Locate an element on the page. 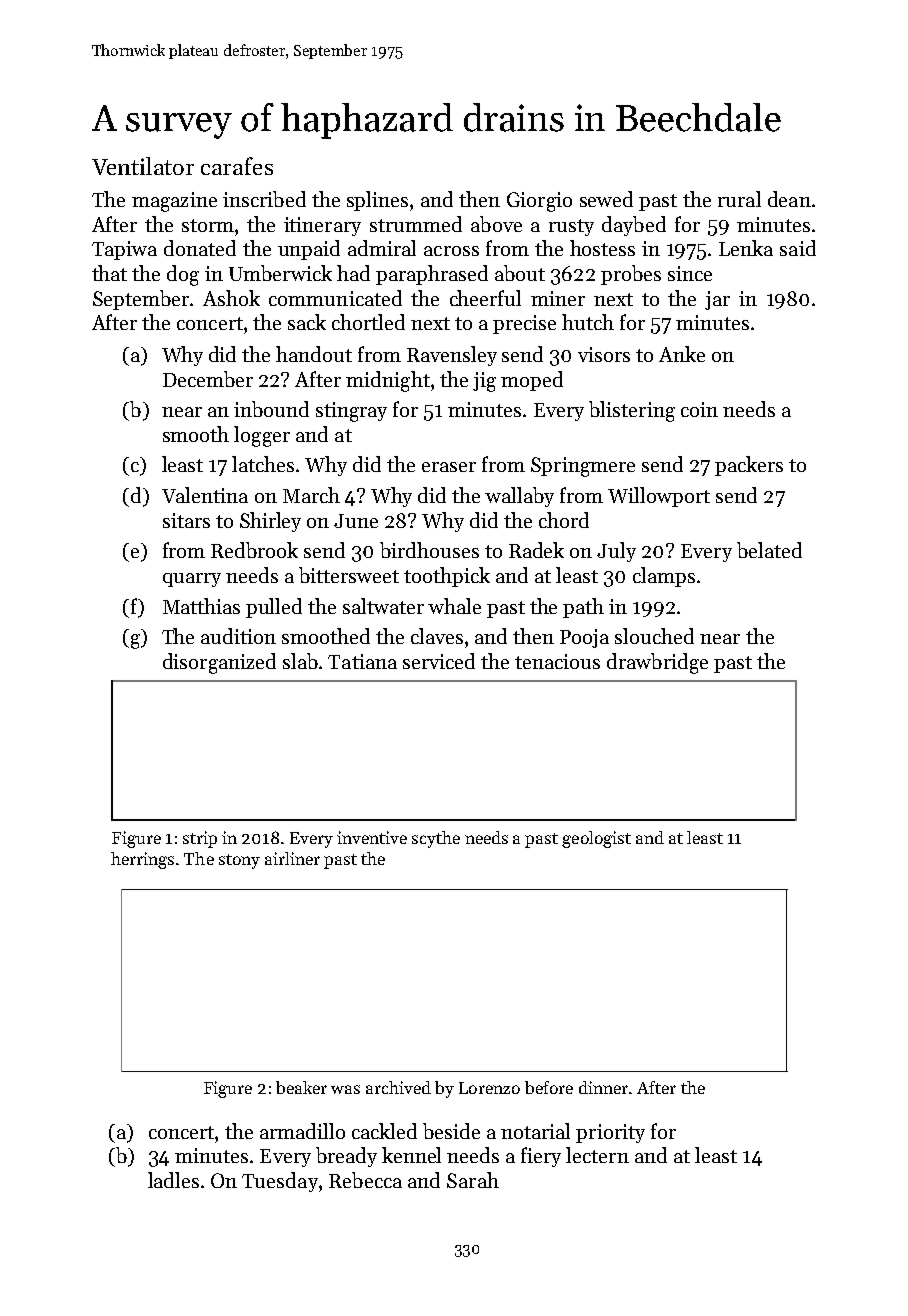  Ventilator is located at coordinates (143, 166).
